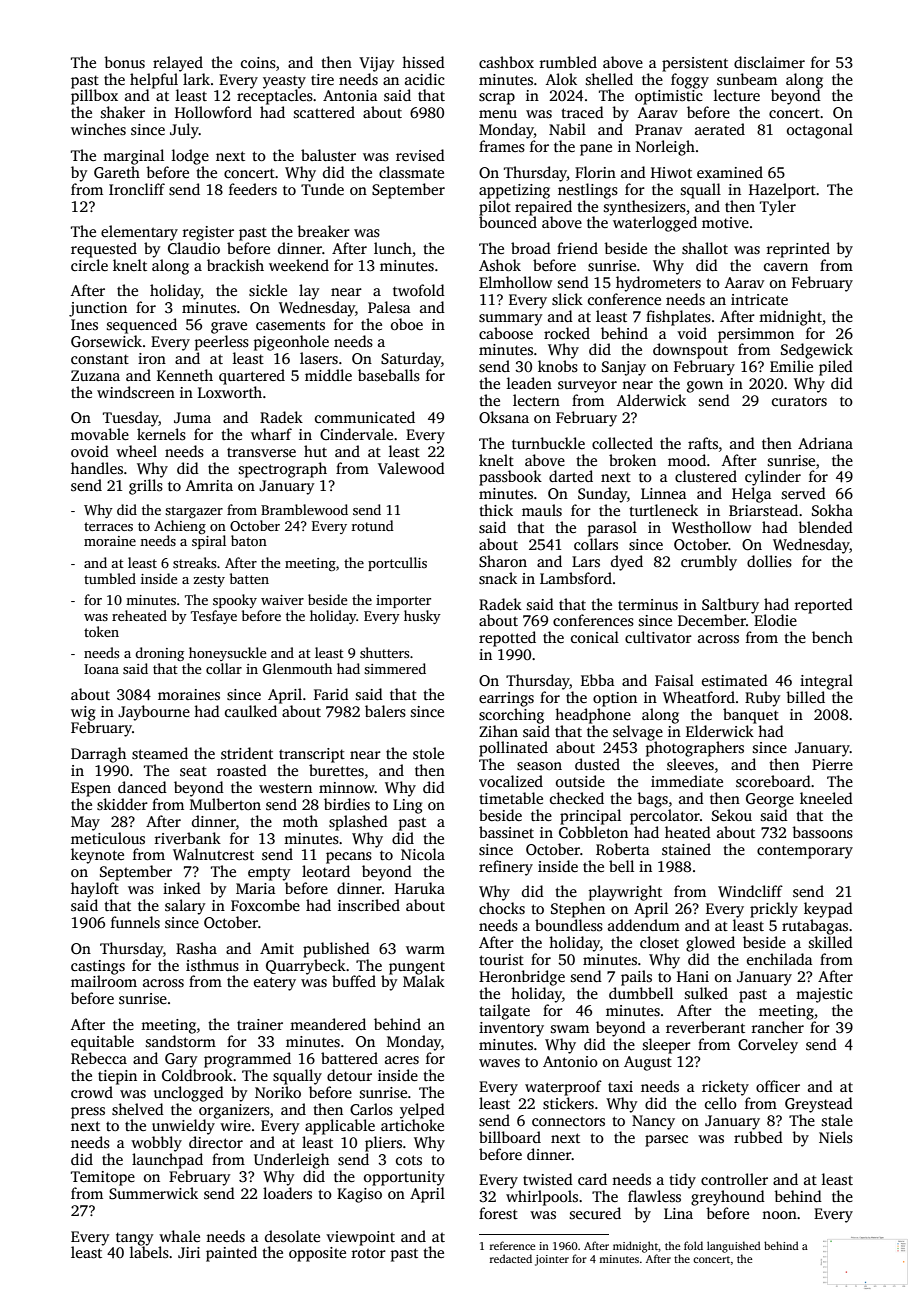  Describe the element at coordinates (750, 891) in the image. I see `Windcliff` at that location.
